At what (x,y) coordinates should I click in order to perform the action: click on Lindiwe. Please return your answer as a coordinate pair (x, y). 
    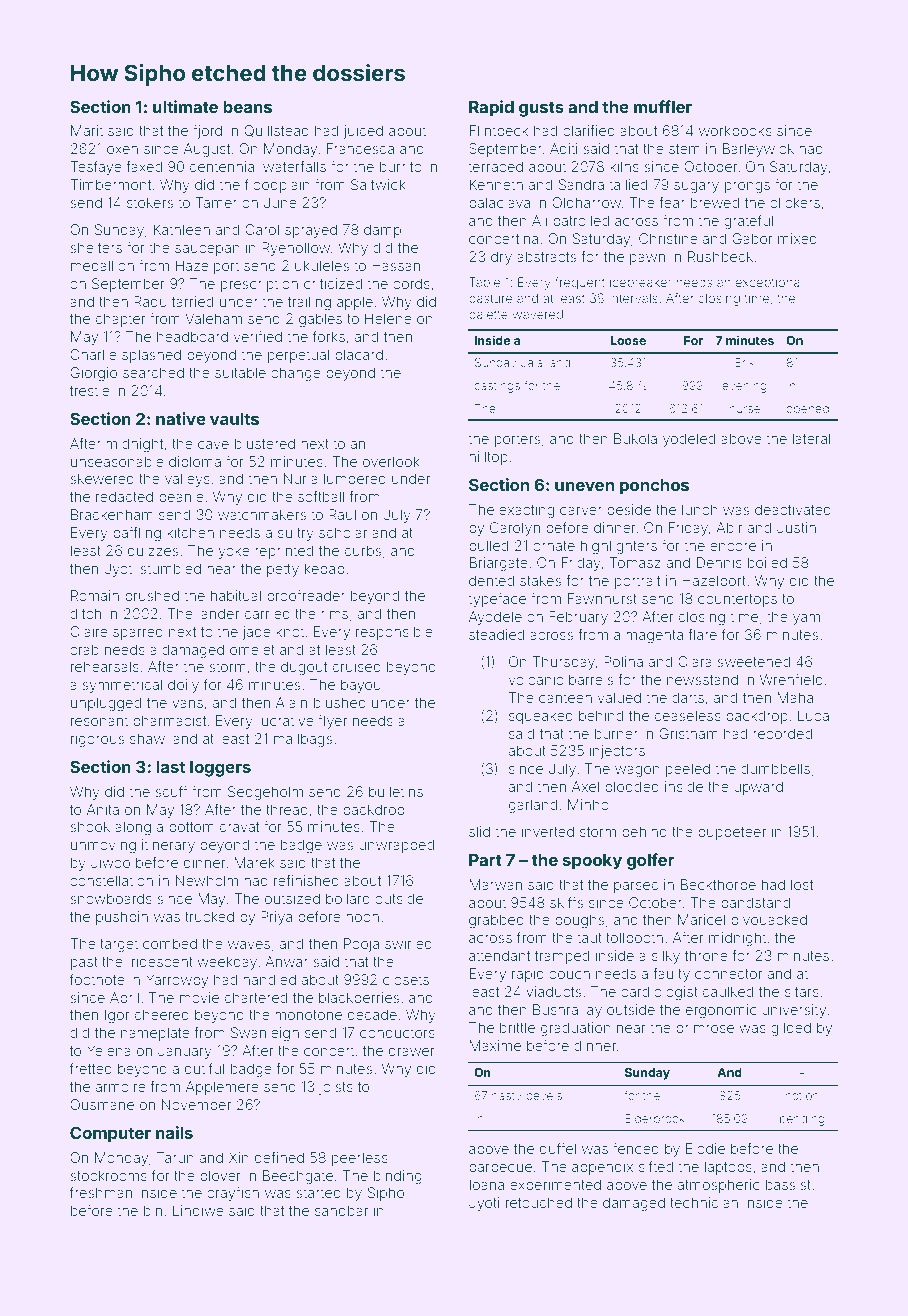
    Looking at the image, I should click on (198, 1210).
